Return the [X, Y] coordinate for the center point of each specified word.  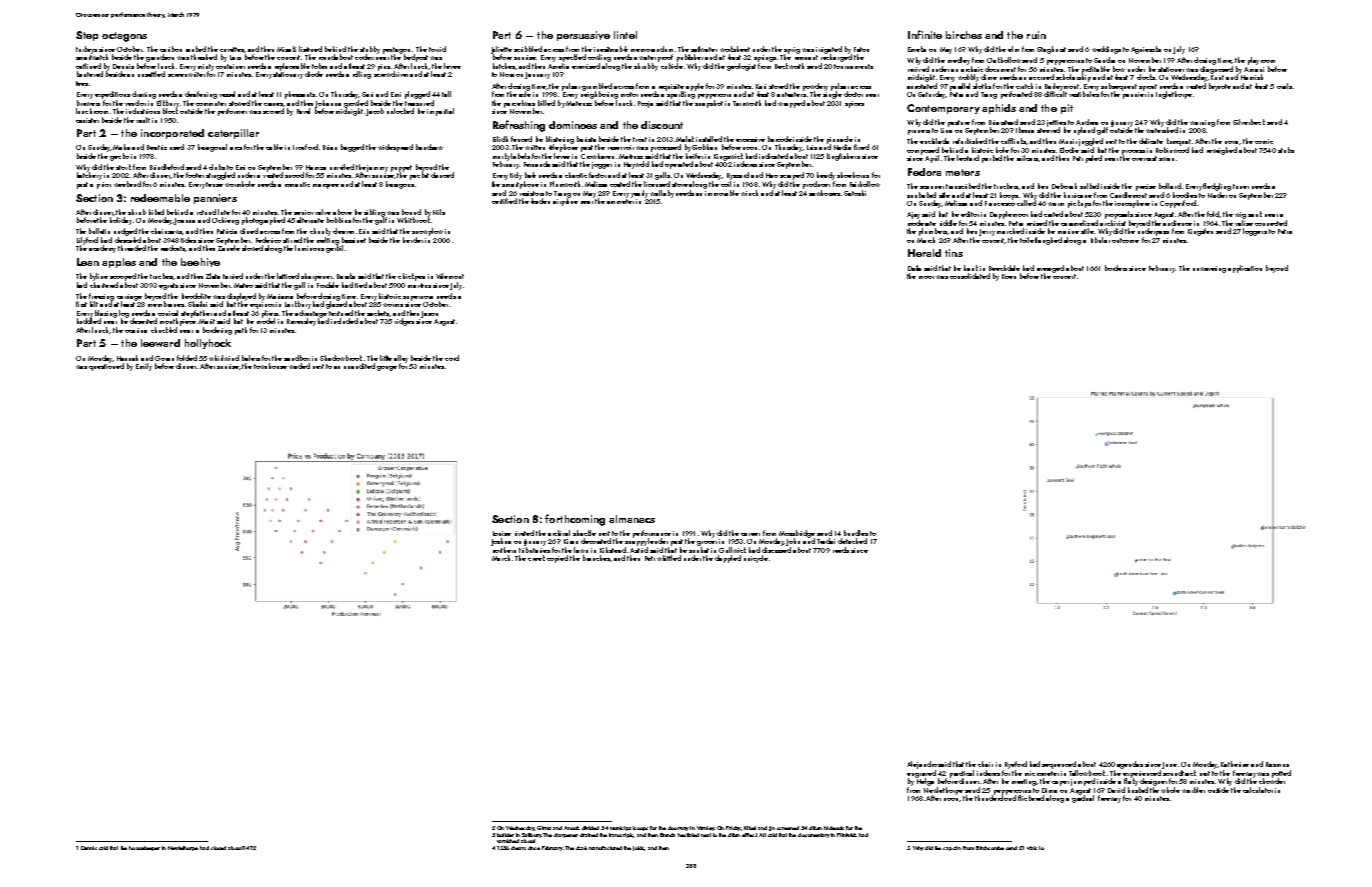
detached [852, 541]
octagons [124, 37]
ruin [1036, 35]
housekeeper [144, 848]
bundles [856, 533]
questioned [106, 367]
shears [518, 848]
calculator [1258, 790]
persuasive [583, 36]
